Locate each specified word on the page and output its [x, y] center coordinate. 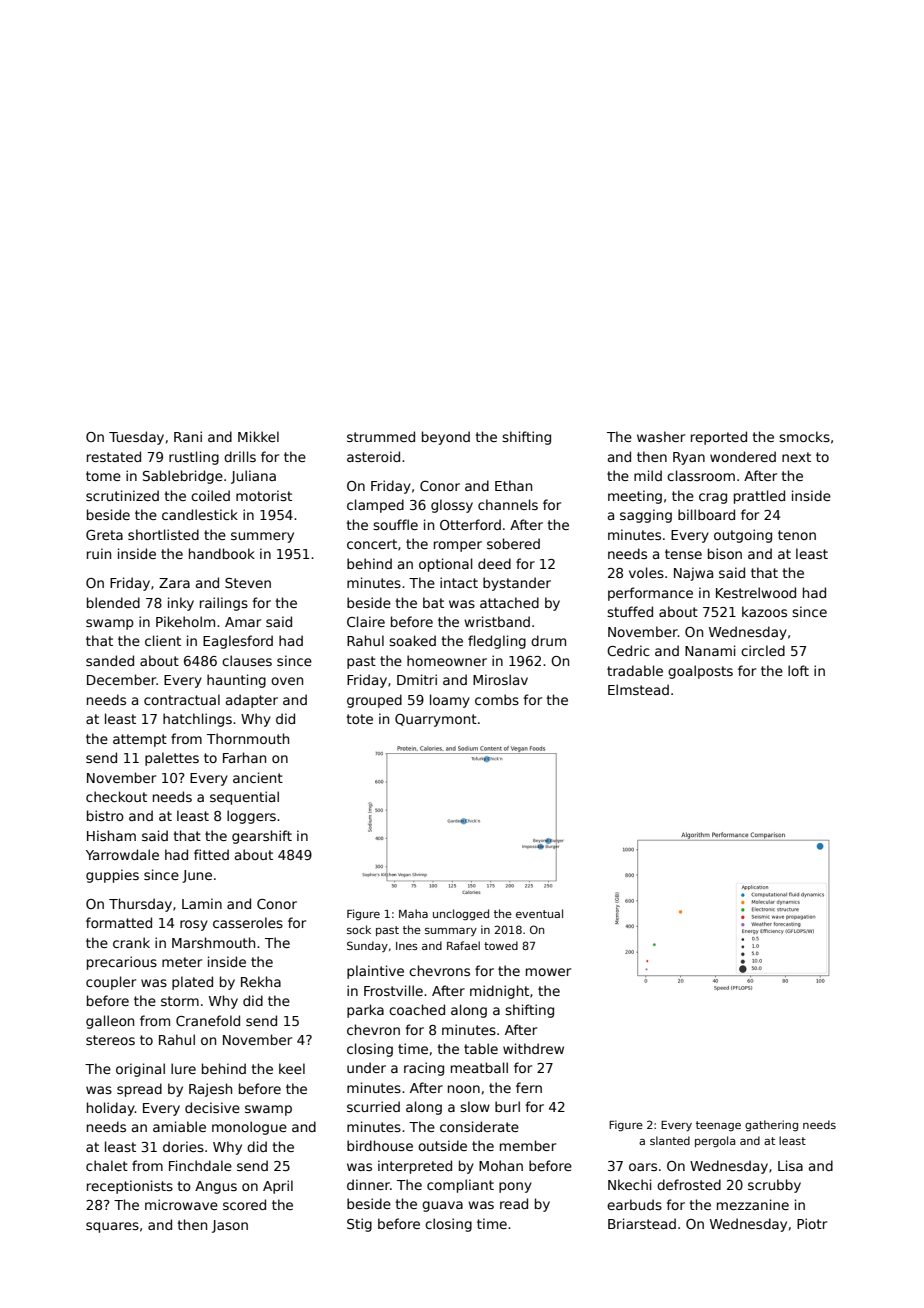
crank [131, 942]
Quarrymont [436, 720]
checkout [116, 796]
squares [112, 1227]
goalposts [700, 672]
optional [446, 565]
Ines [407, 946]
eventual [539, 913]
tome [103, 476]
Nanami [710, 650]
